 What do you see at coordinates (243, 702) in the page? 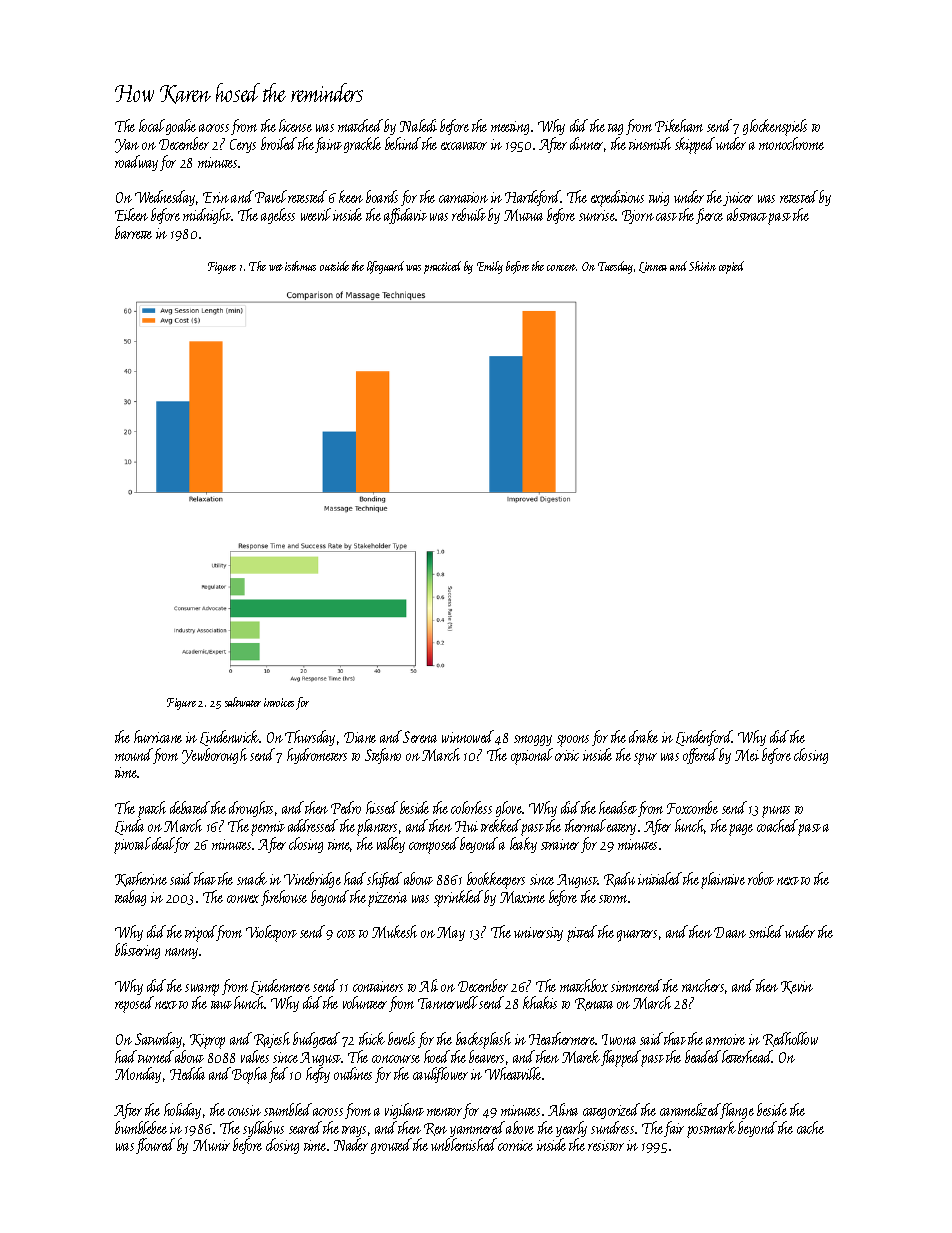
I see `saltwater` at bounding box center [243, 702].
